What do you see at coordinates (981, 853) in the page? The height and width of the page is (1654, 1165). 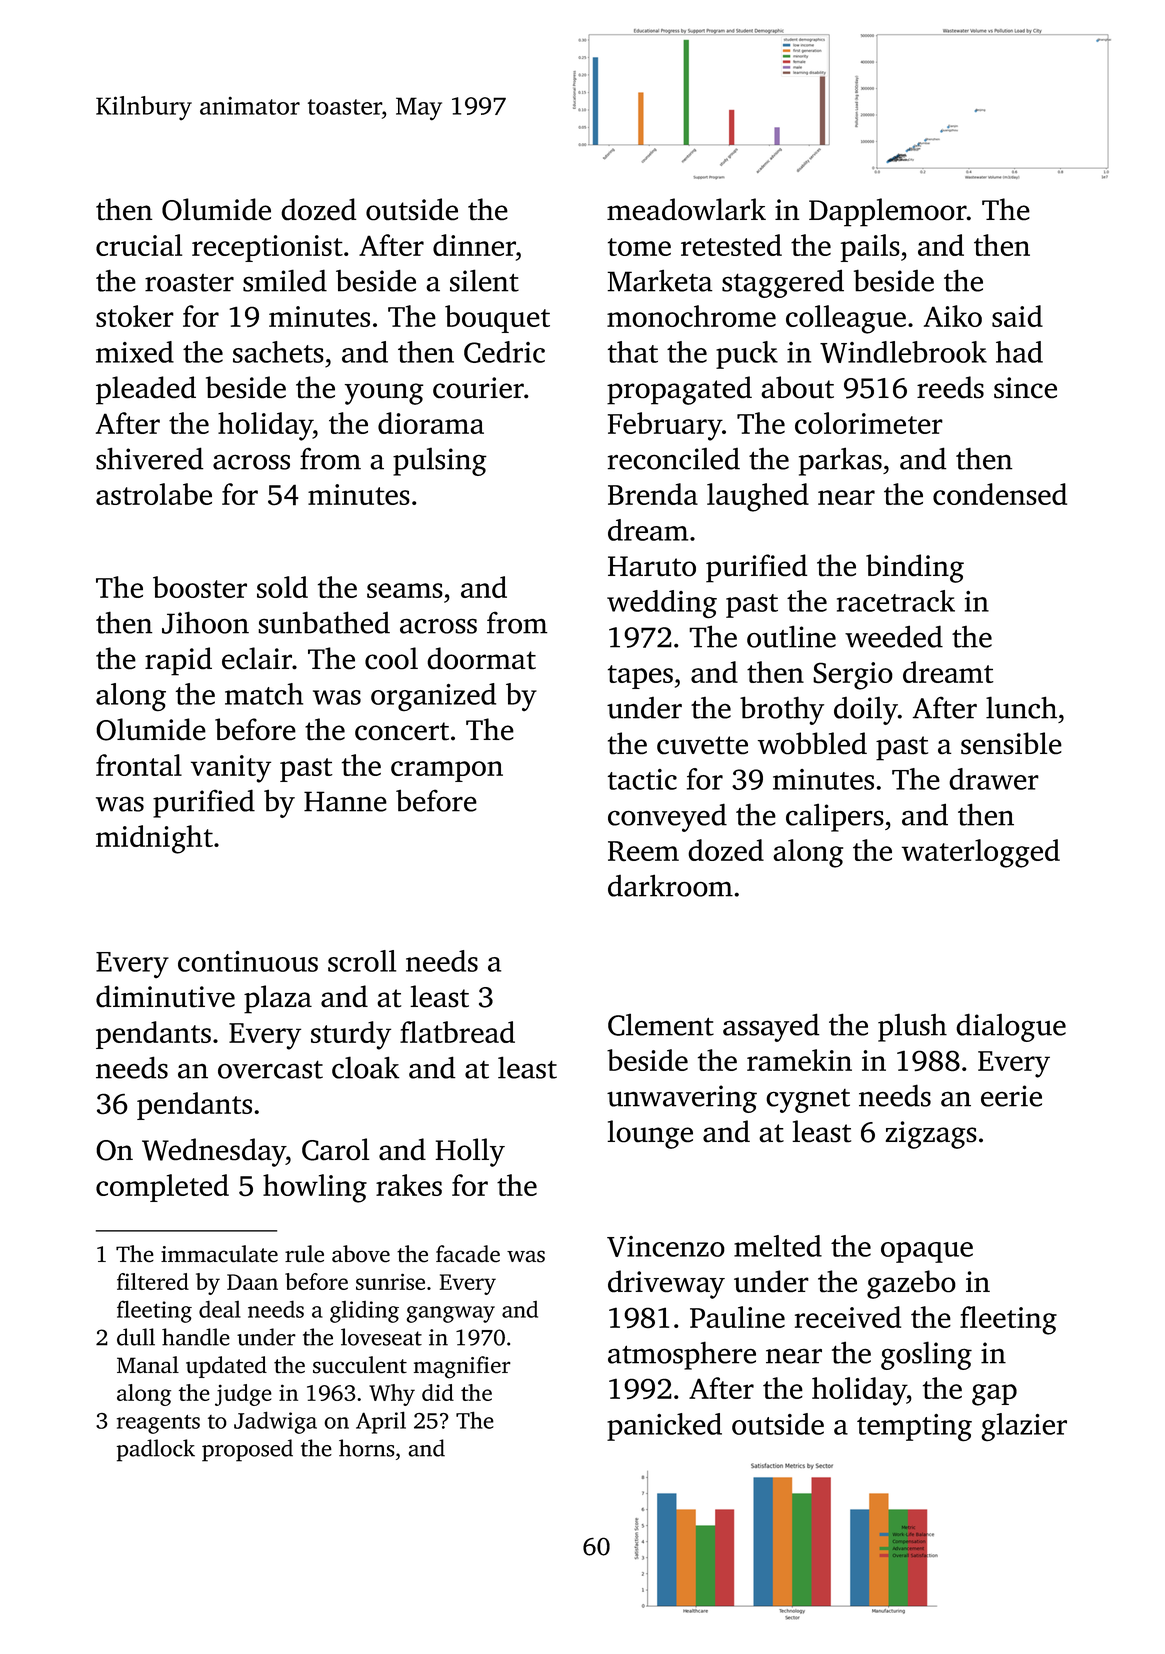 I see `waterlogged` at bounding box center [981, 853].
